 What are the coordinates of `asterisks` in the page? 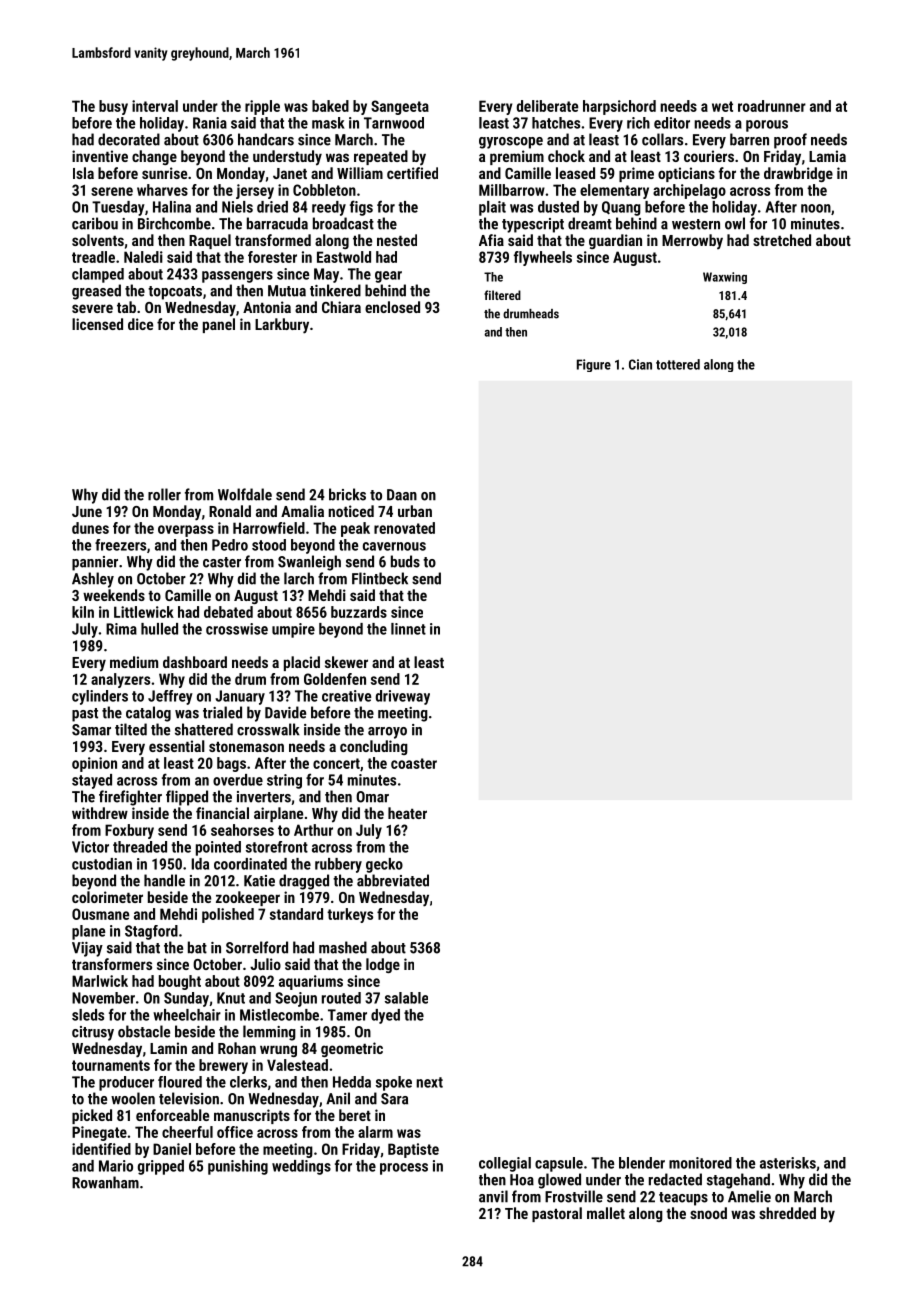 It's located at (788, 1163).
